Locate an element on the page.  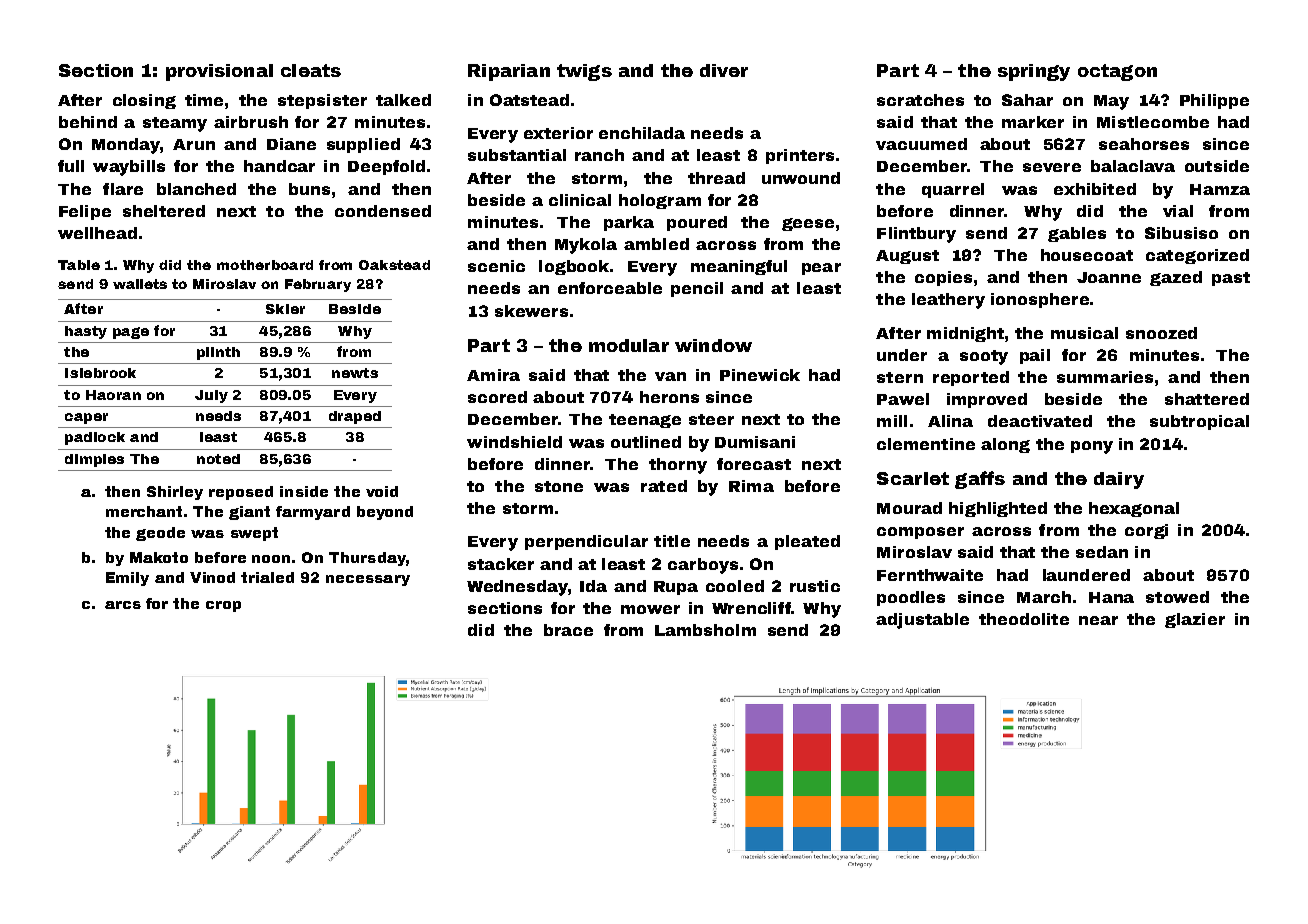
necessary is located at coordinates (368, 580).
